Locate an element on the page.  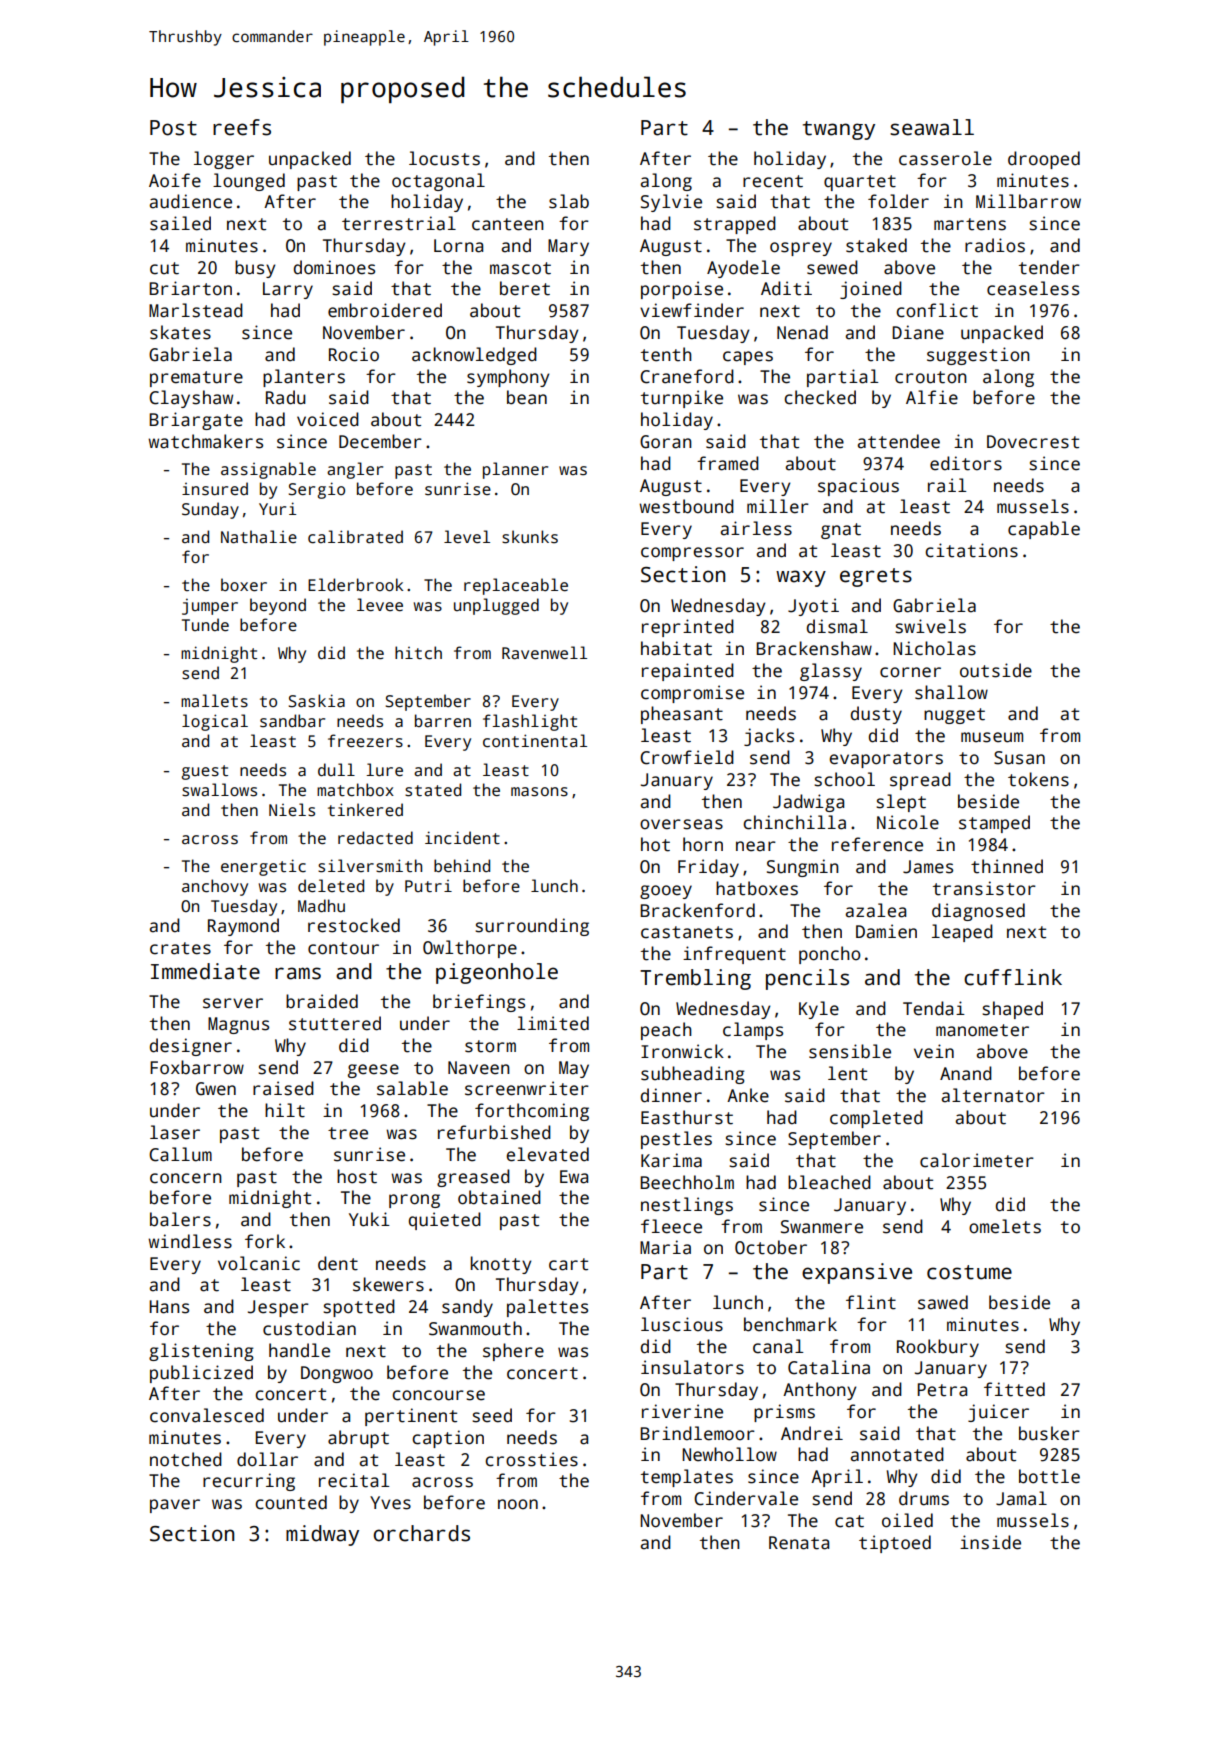
fork is located at coordinates (265, 1241).
